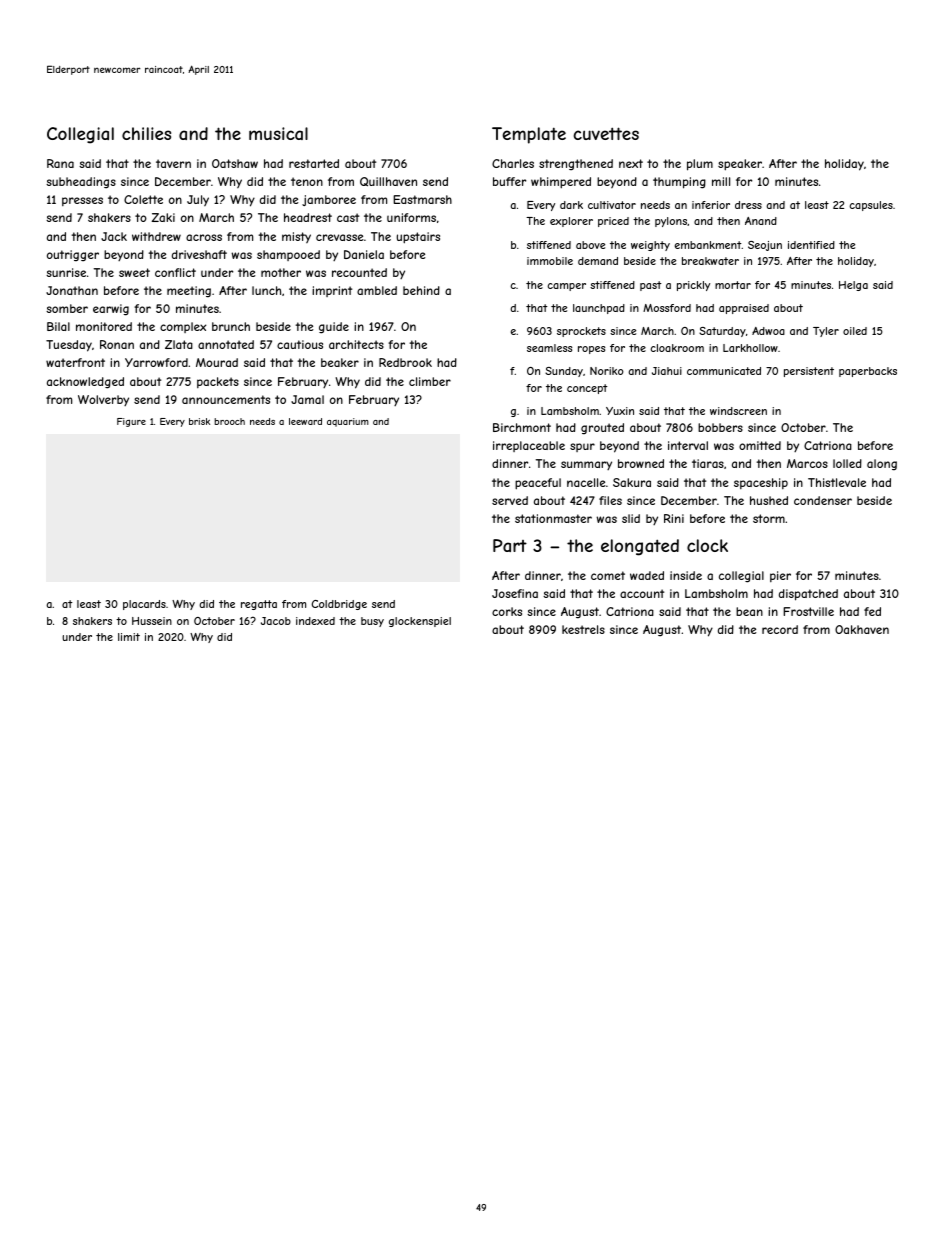 The height and width of the screenshot is (1233, 952). I want to click on climber, so click(430, 381).
